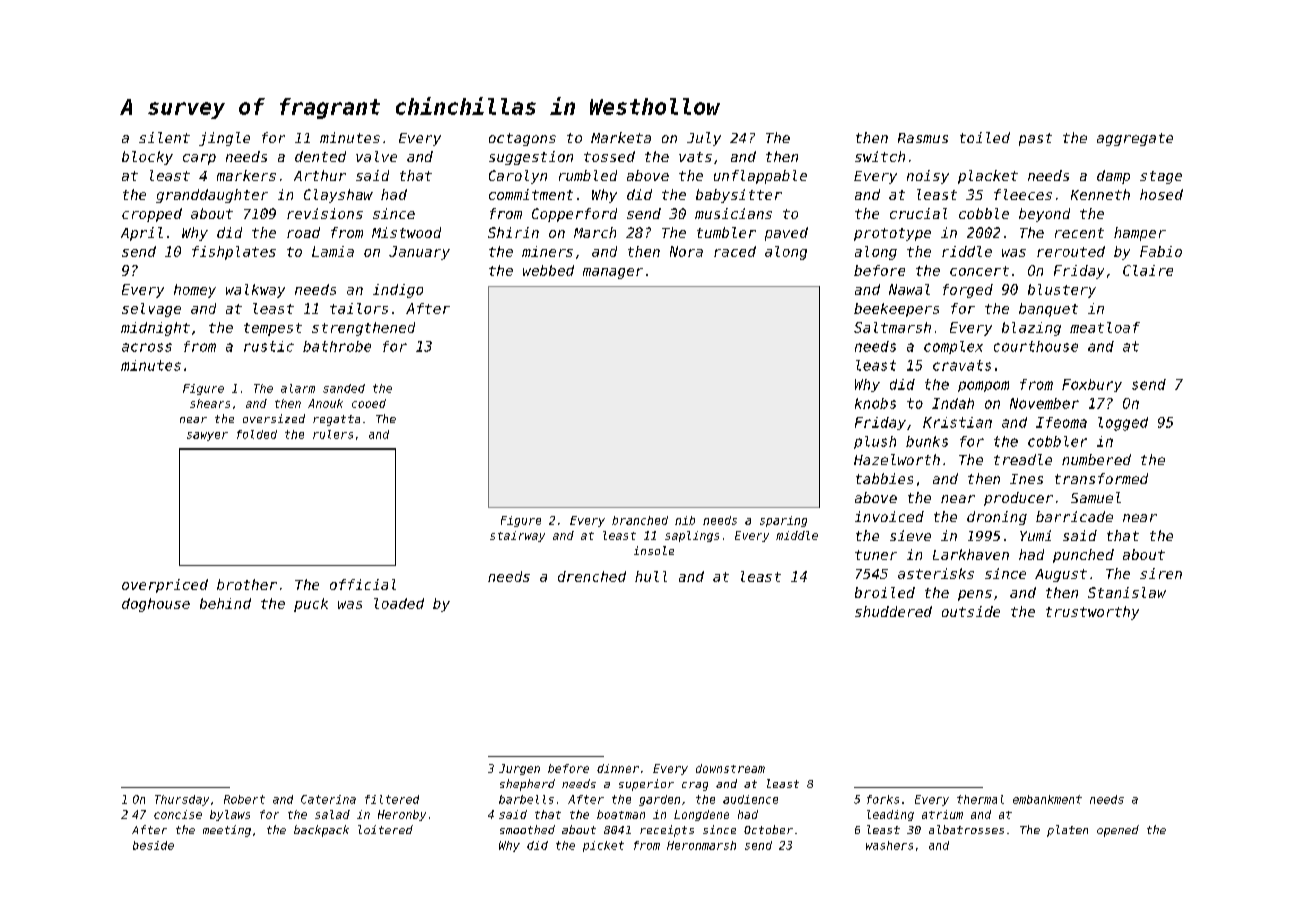 The image size is (1308, 924). What do you see at coordinates (783, 521) in the screenshot?
I see `sparing` at bounding box center [783, 521].
